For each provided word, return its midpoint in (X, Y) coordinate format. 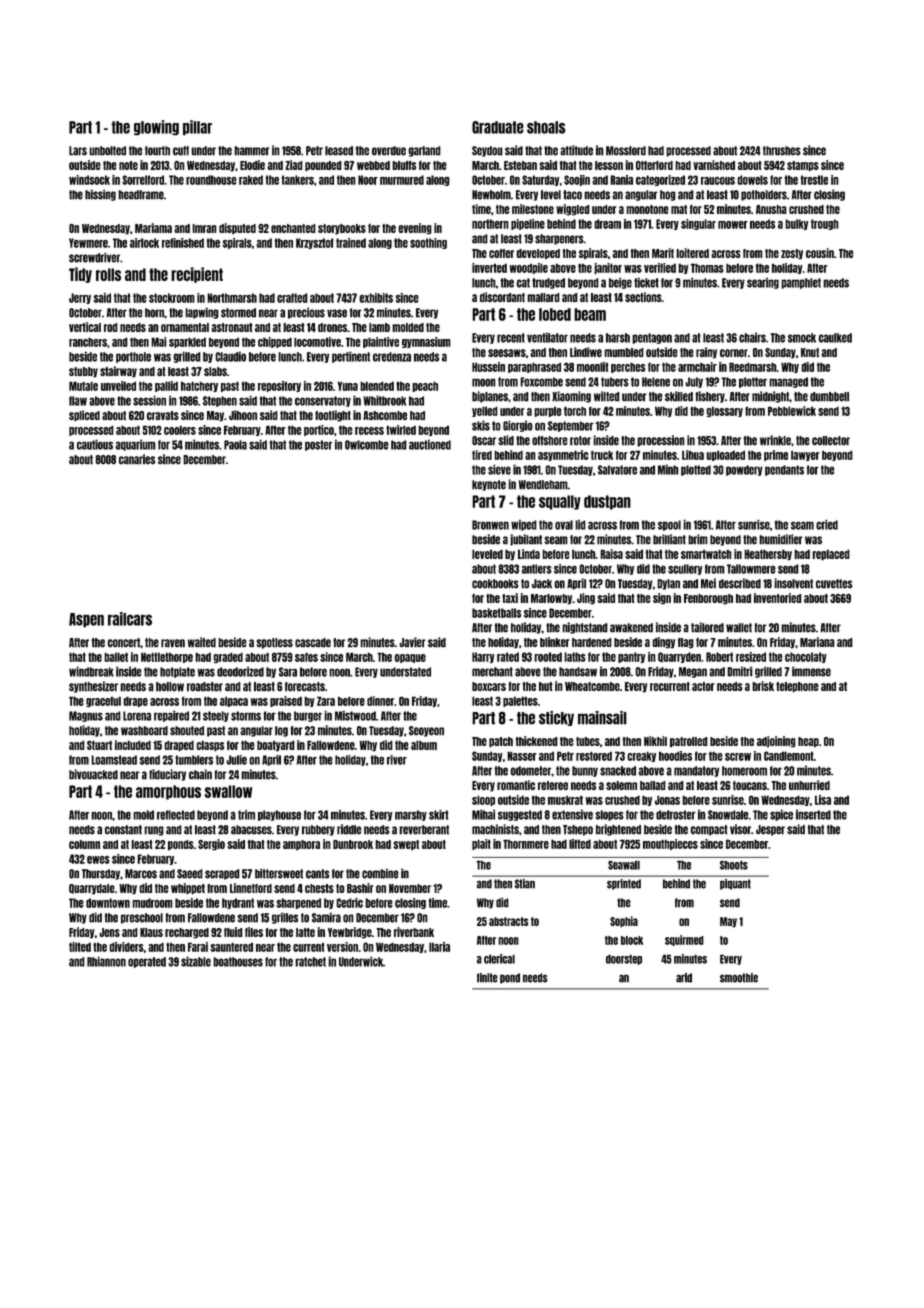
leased (339, 151)
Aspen (86, 620)
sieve (499, 469)
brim (698, 539)
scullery (685, 569)
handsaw (578, 672)
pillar (197, 128)
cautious (95, 444)
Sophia (624, 922)
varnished (714, 165)
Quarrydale (92, 889)
